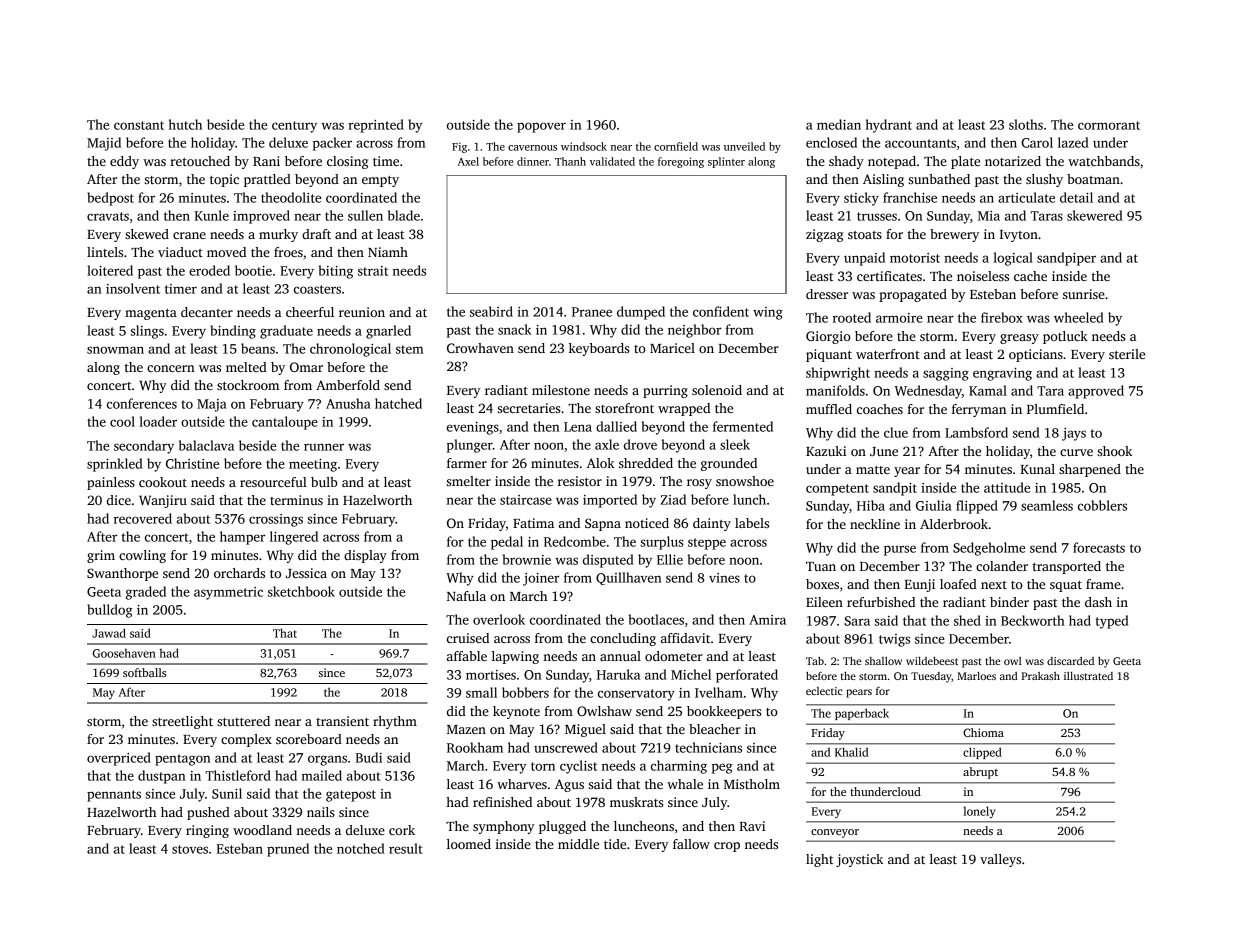 This image has width=1233, height=952. Describe the element at coordinates (1084, 294) in the image. I see `sunrise` at that location.
